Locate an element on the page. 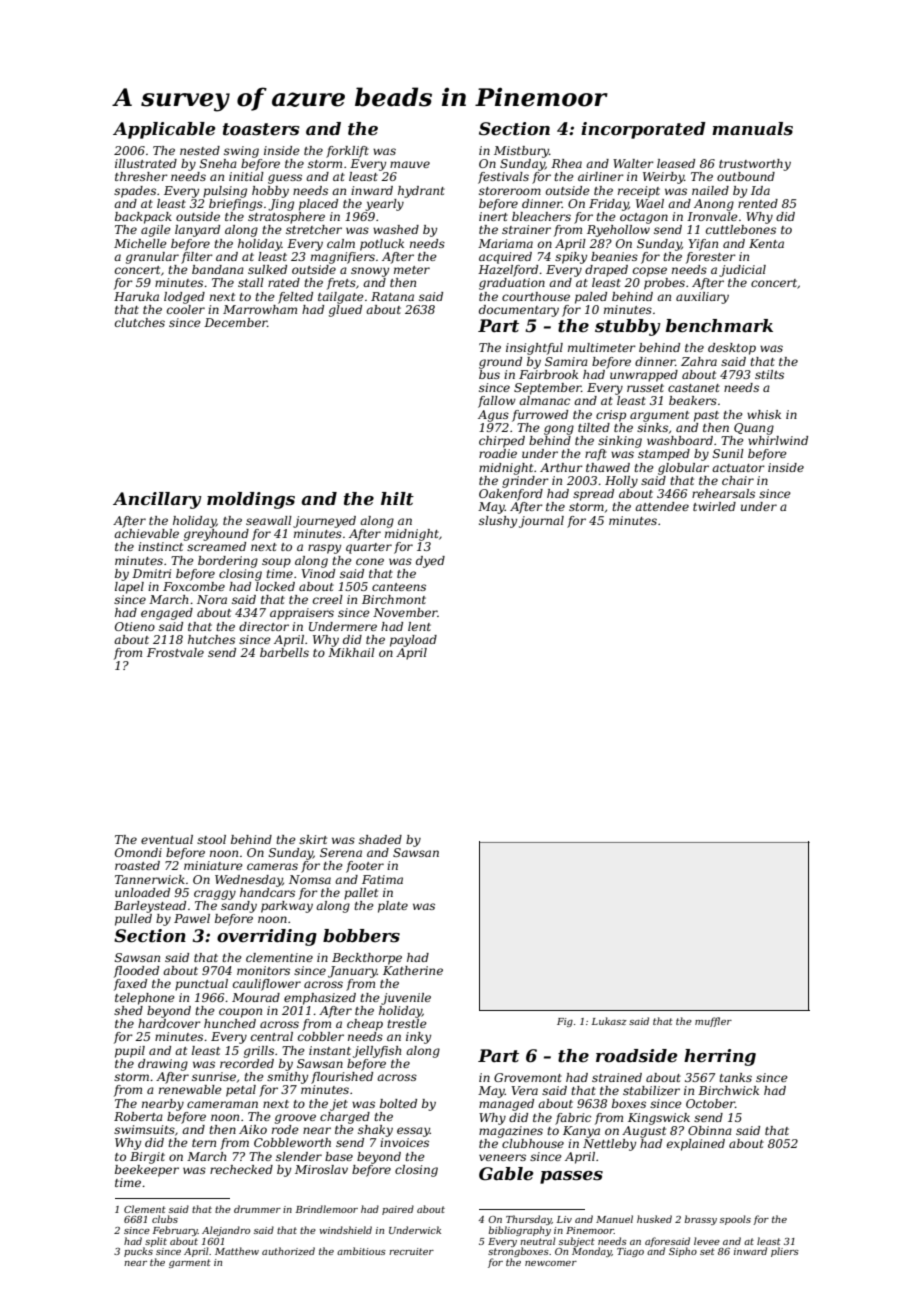 The height and width of the page is (1308, 924). authorized is located at coordinates (288, 1251).
